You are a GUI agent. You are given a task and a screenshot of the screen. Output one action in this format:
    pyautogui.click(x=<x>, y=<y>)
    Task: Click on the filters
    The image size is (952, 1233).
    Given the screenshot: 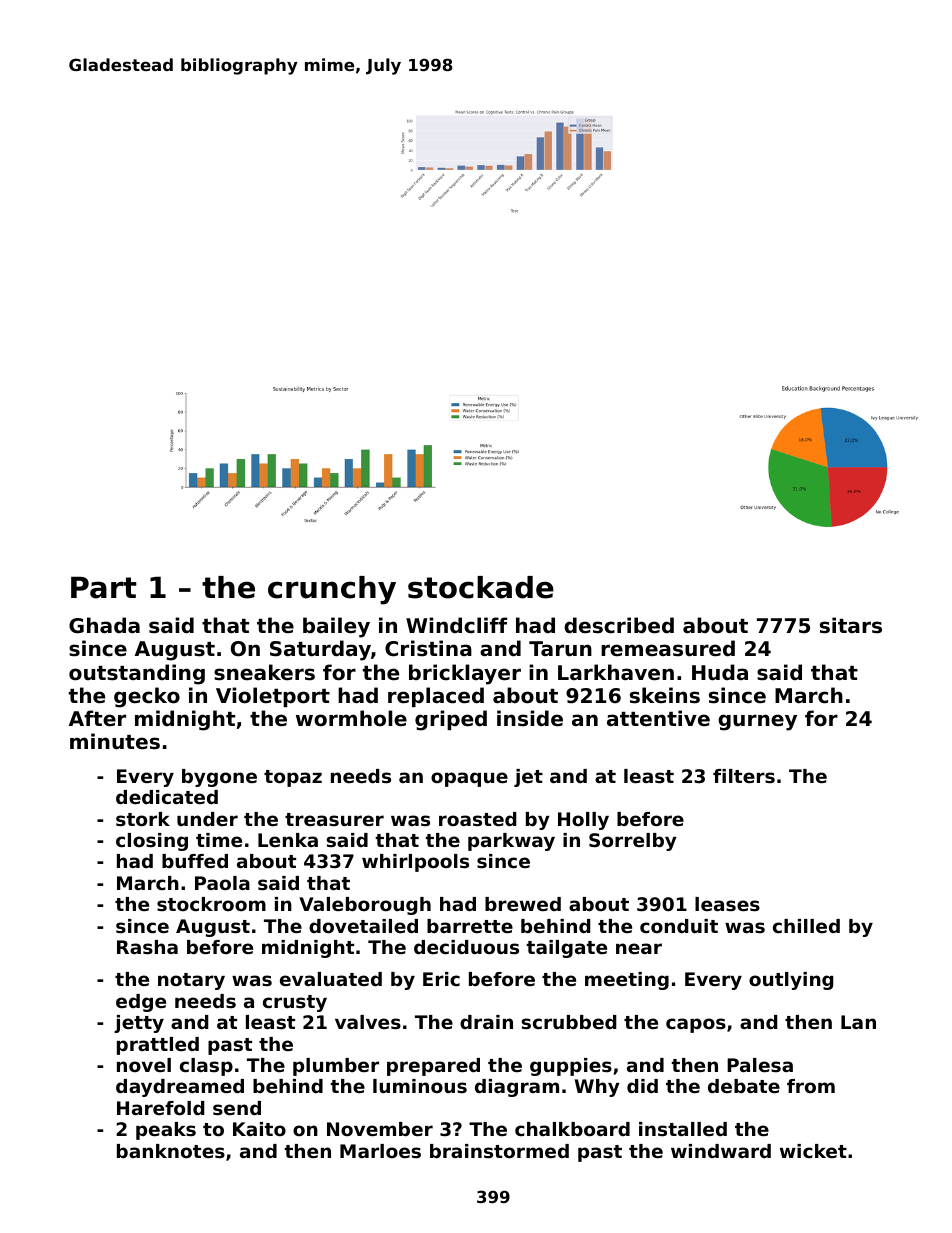 What is the action you would take?
    pyautogui.click(x=744, y=776)
